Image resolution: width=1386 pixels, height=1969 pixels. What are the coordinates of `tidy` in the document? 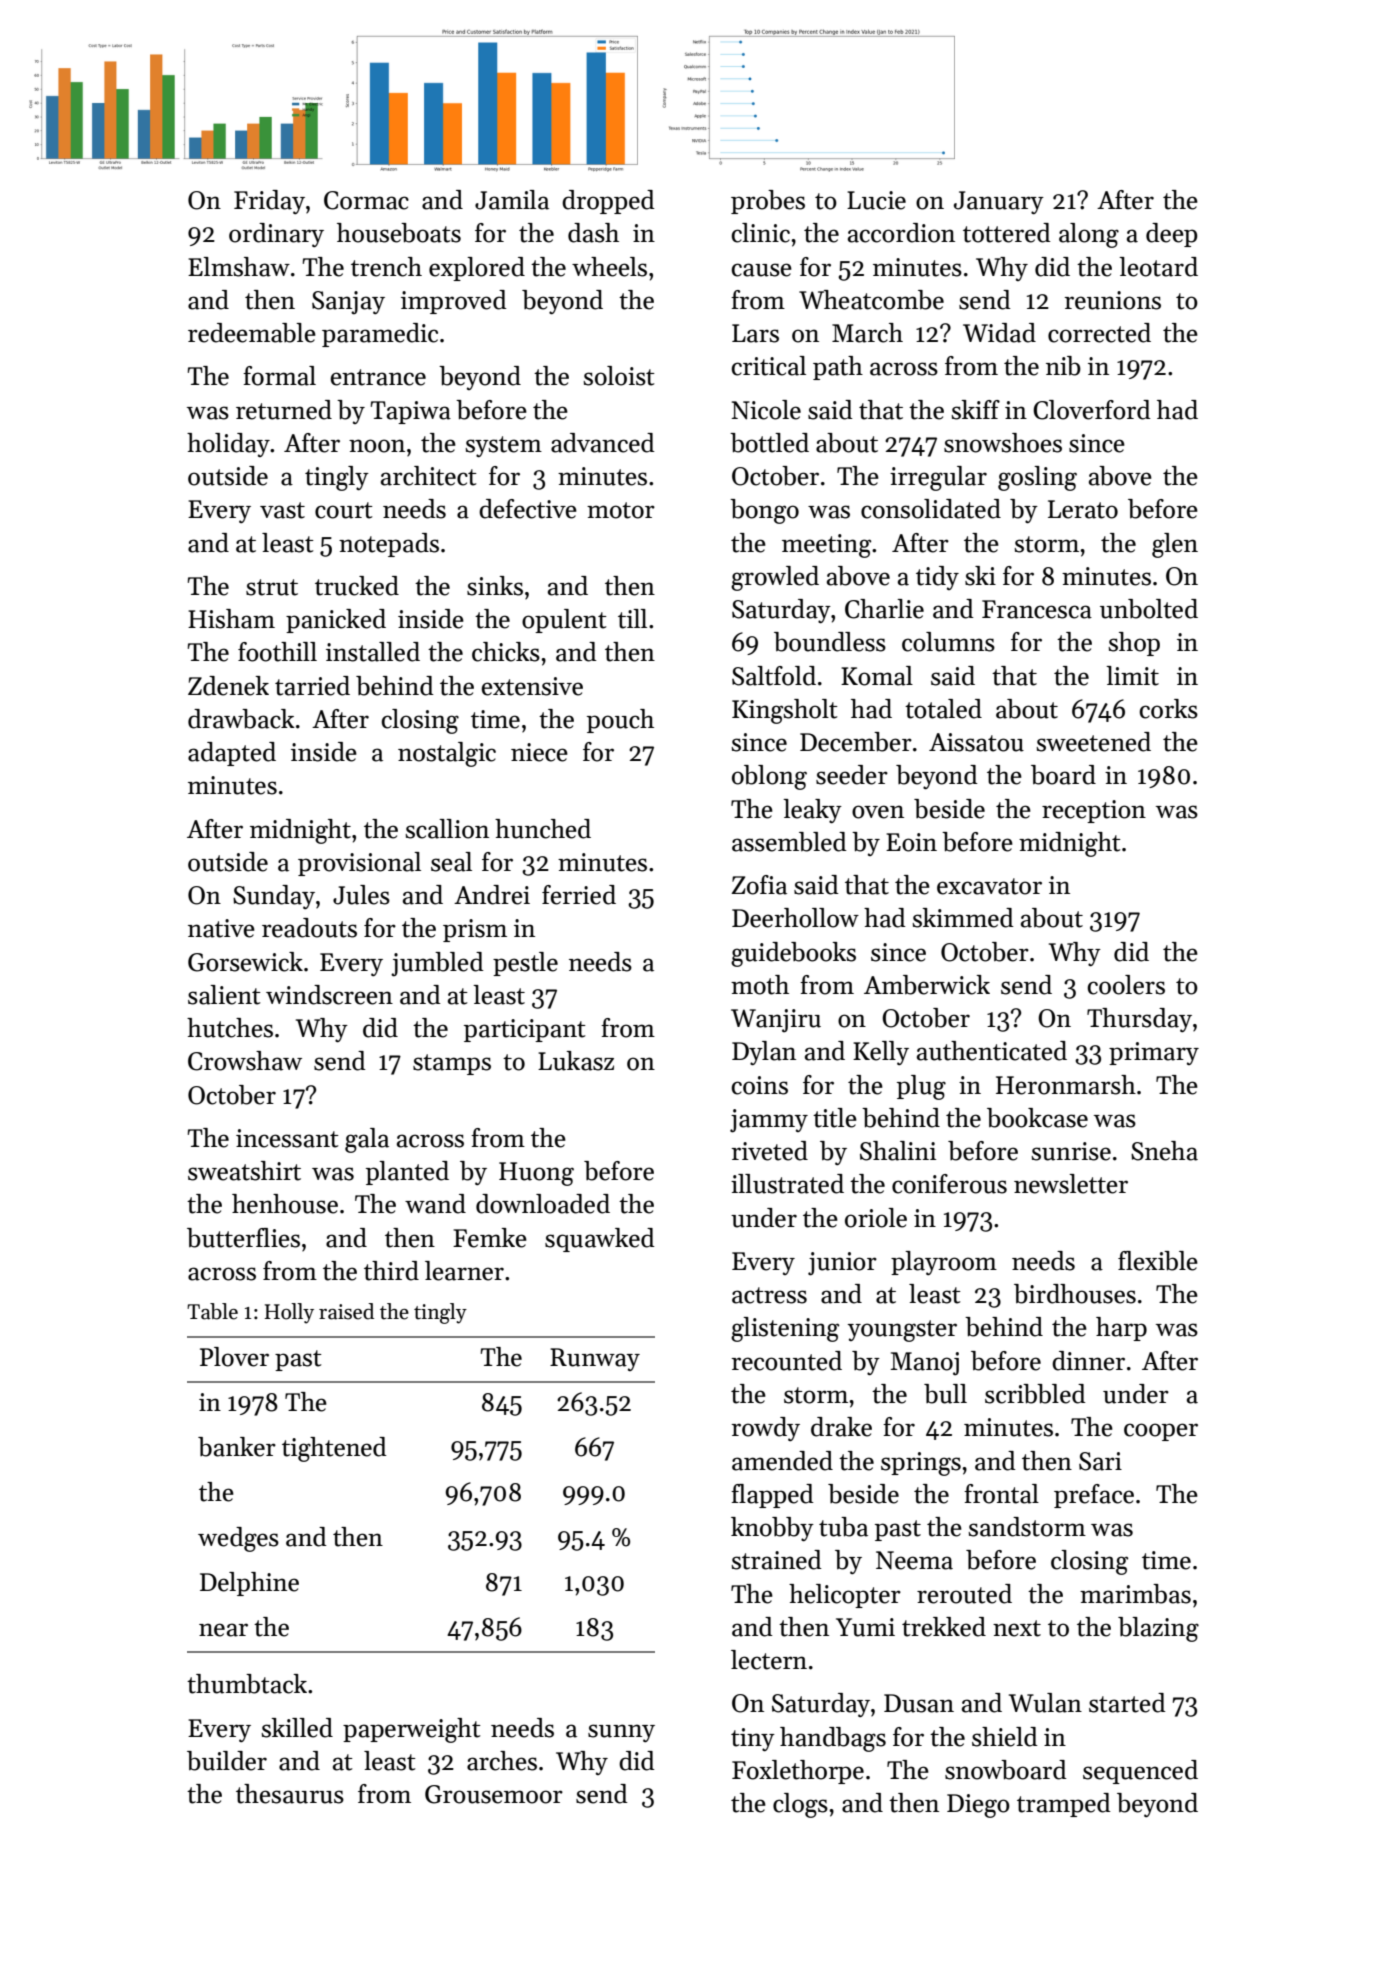 It's located at (937, 578).
